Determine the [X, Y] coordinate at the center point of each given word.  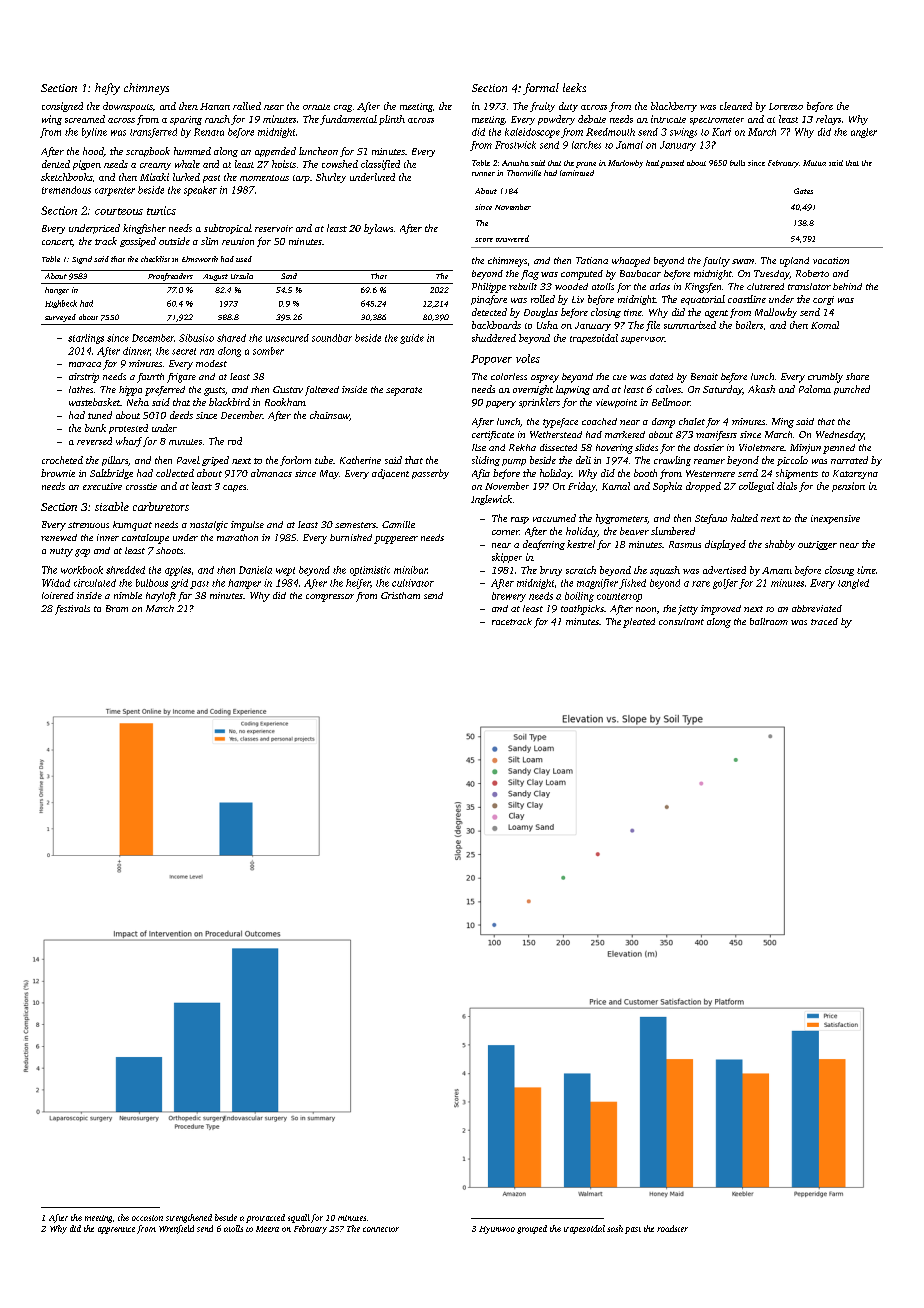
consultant [681, 621]
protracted [265, 1218]
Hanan [215, 106]
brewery [509, 597]
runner [483, 174]
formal [541, 89]
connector [381, 1229]
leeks [574, 87]
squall [299, 1218]
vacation [831, 260]
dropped [703, 487]
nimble [128, 595]
